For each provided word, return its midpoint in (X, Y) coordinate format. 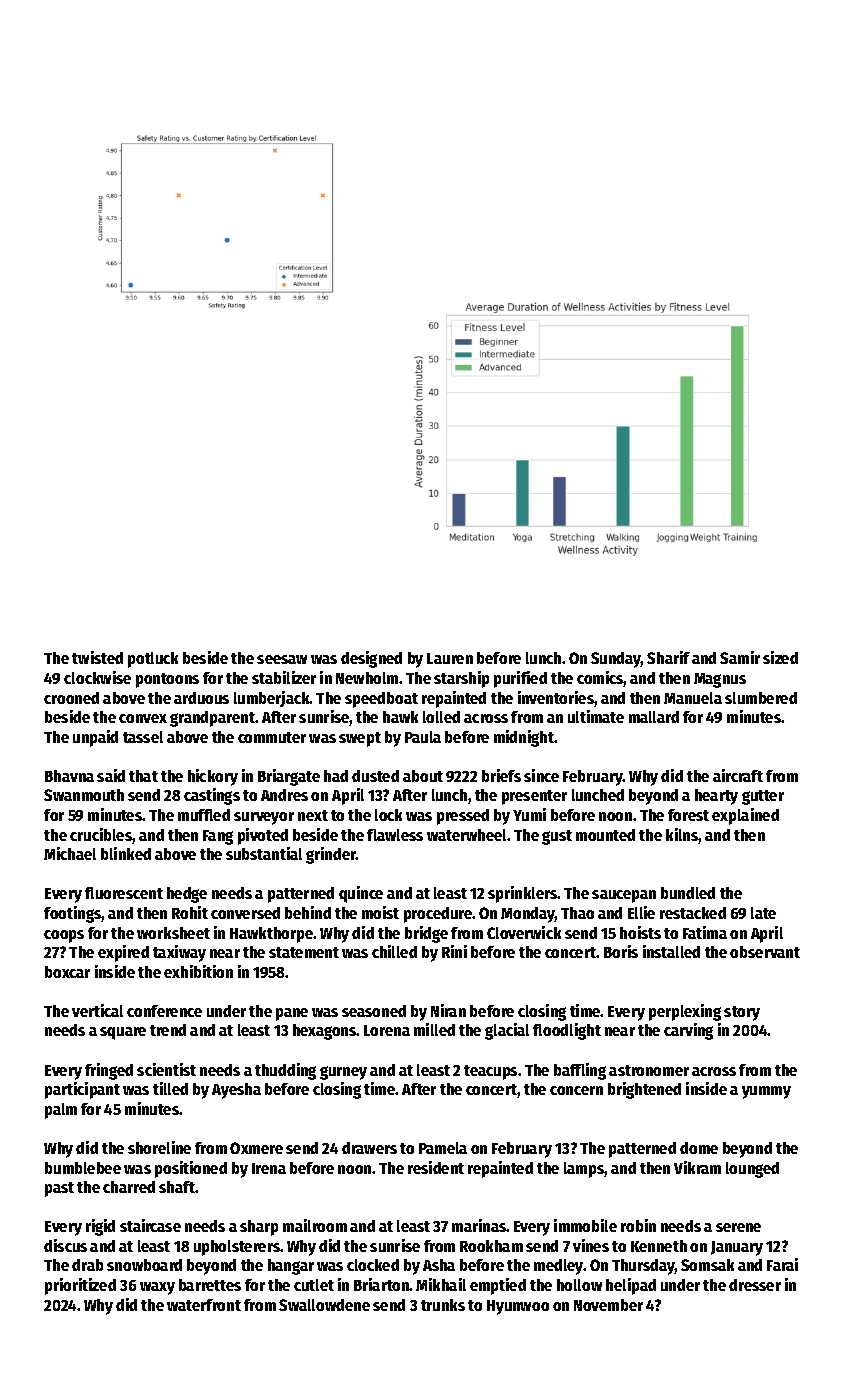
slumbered (761, 698)
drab (87, 1265)
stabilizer (284, 677)
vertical (97, 1010)
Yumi (529, 814)
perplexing (685, 1012)
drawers (369, 1148)
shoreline (159, 1147)
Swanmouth (84, 795)
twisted (97, 657)
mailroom (315, 1225)
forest (688, 815)
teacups (490, 1072)
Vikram (697, 1167)
